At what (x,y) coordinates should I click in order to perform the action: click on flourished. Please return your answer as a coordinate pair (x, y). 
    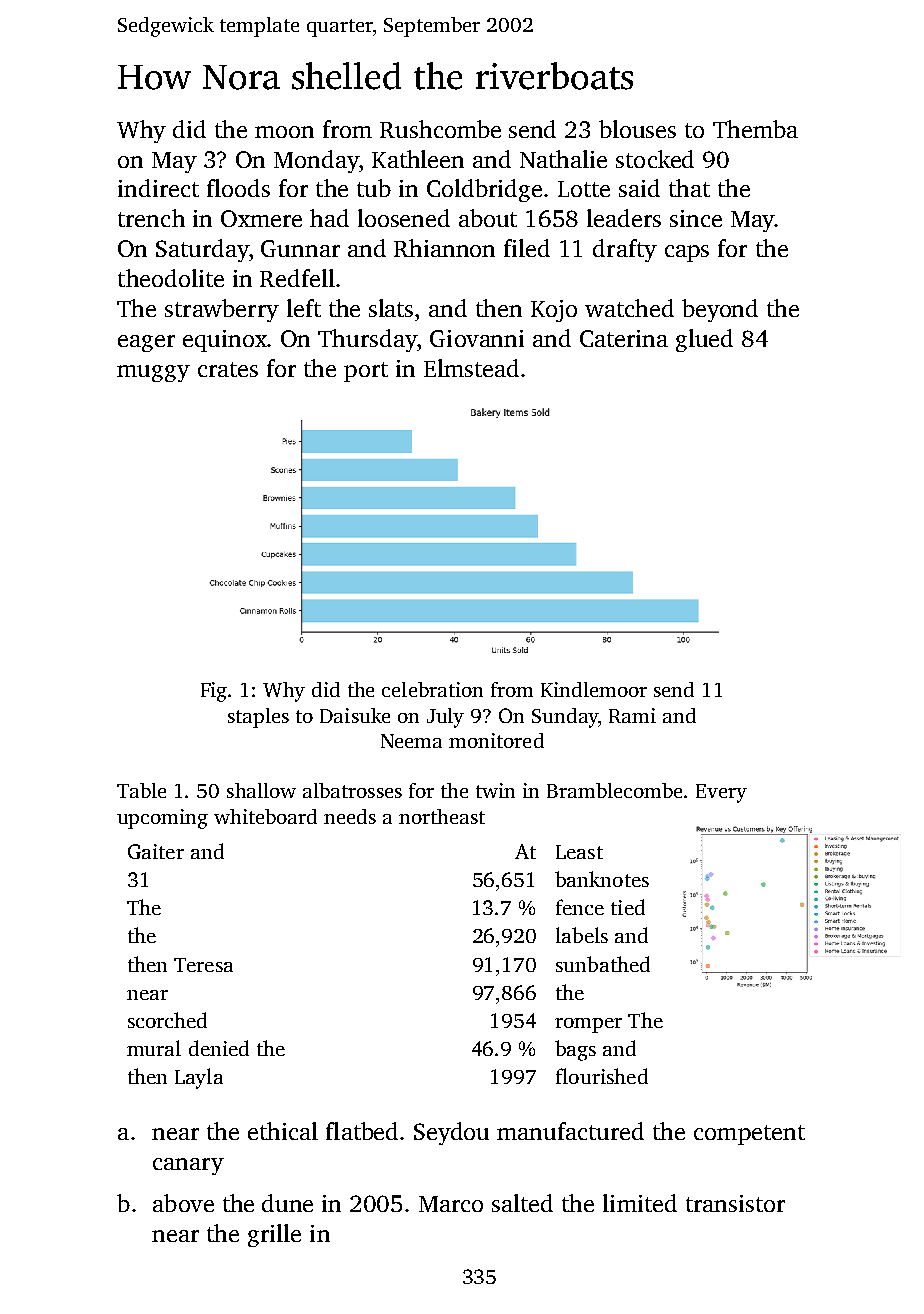
    Looking at the image, I should click on (602, 1076).
